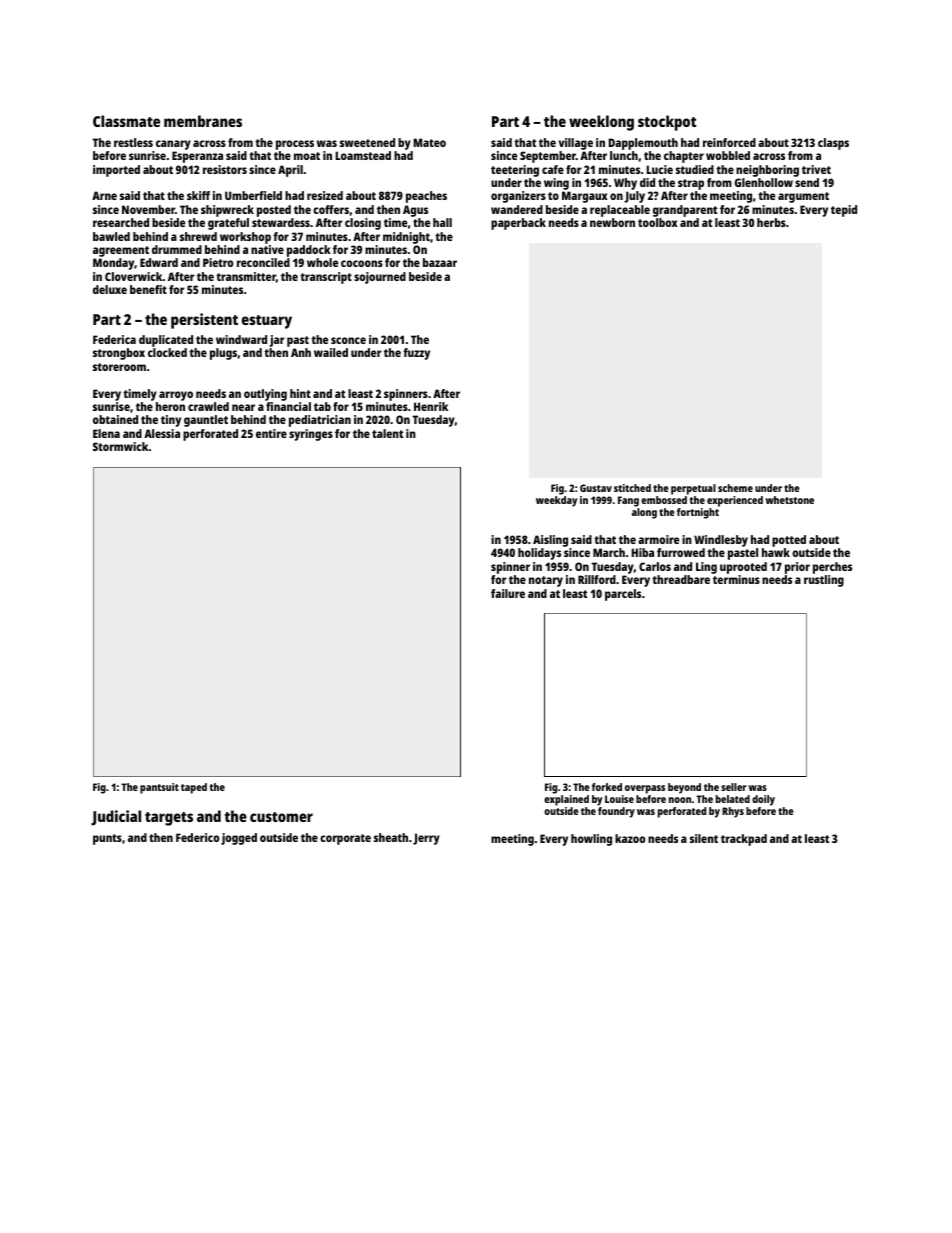 This document has width=952, height=1233. I want to click on estuary, so click(267, 322).
